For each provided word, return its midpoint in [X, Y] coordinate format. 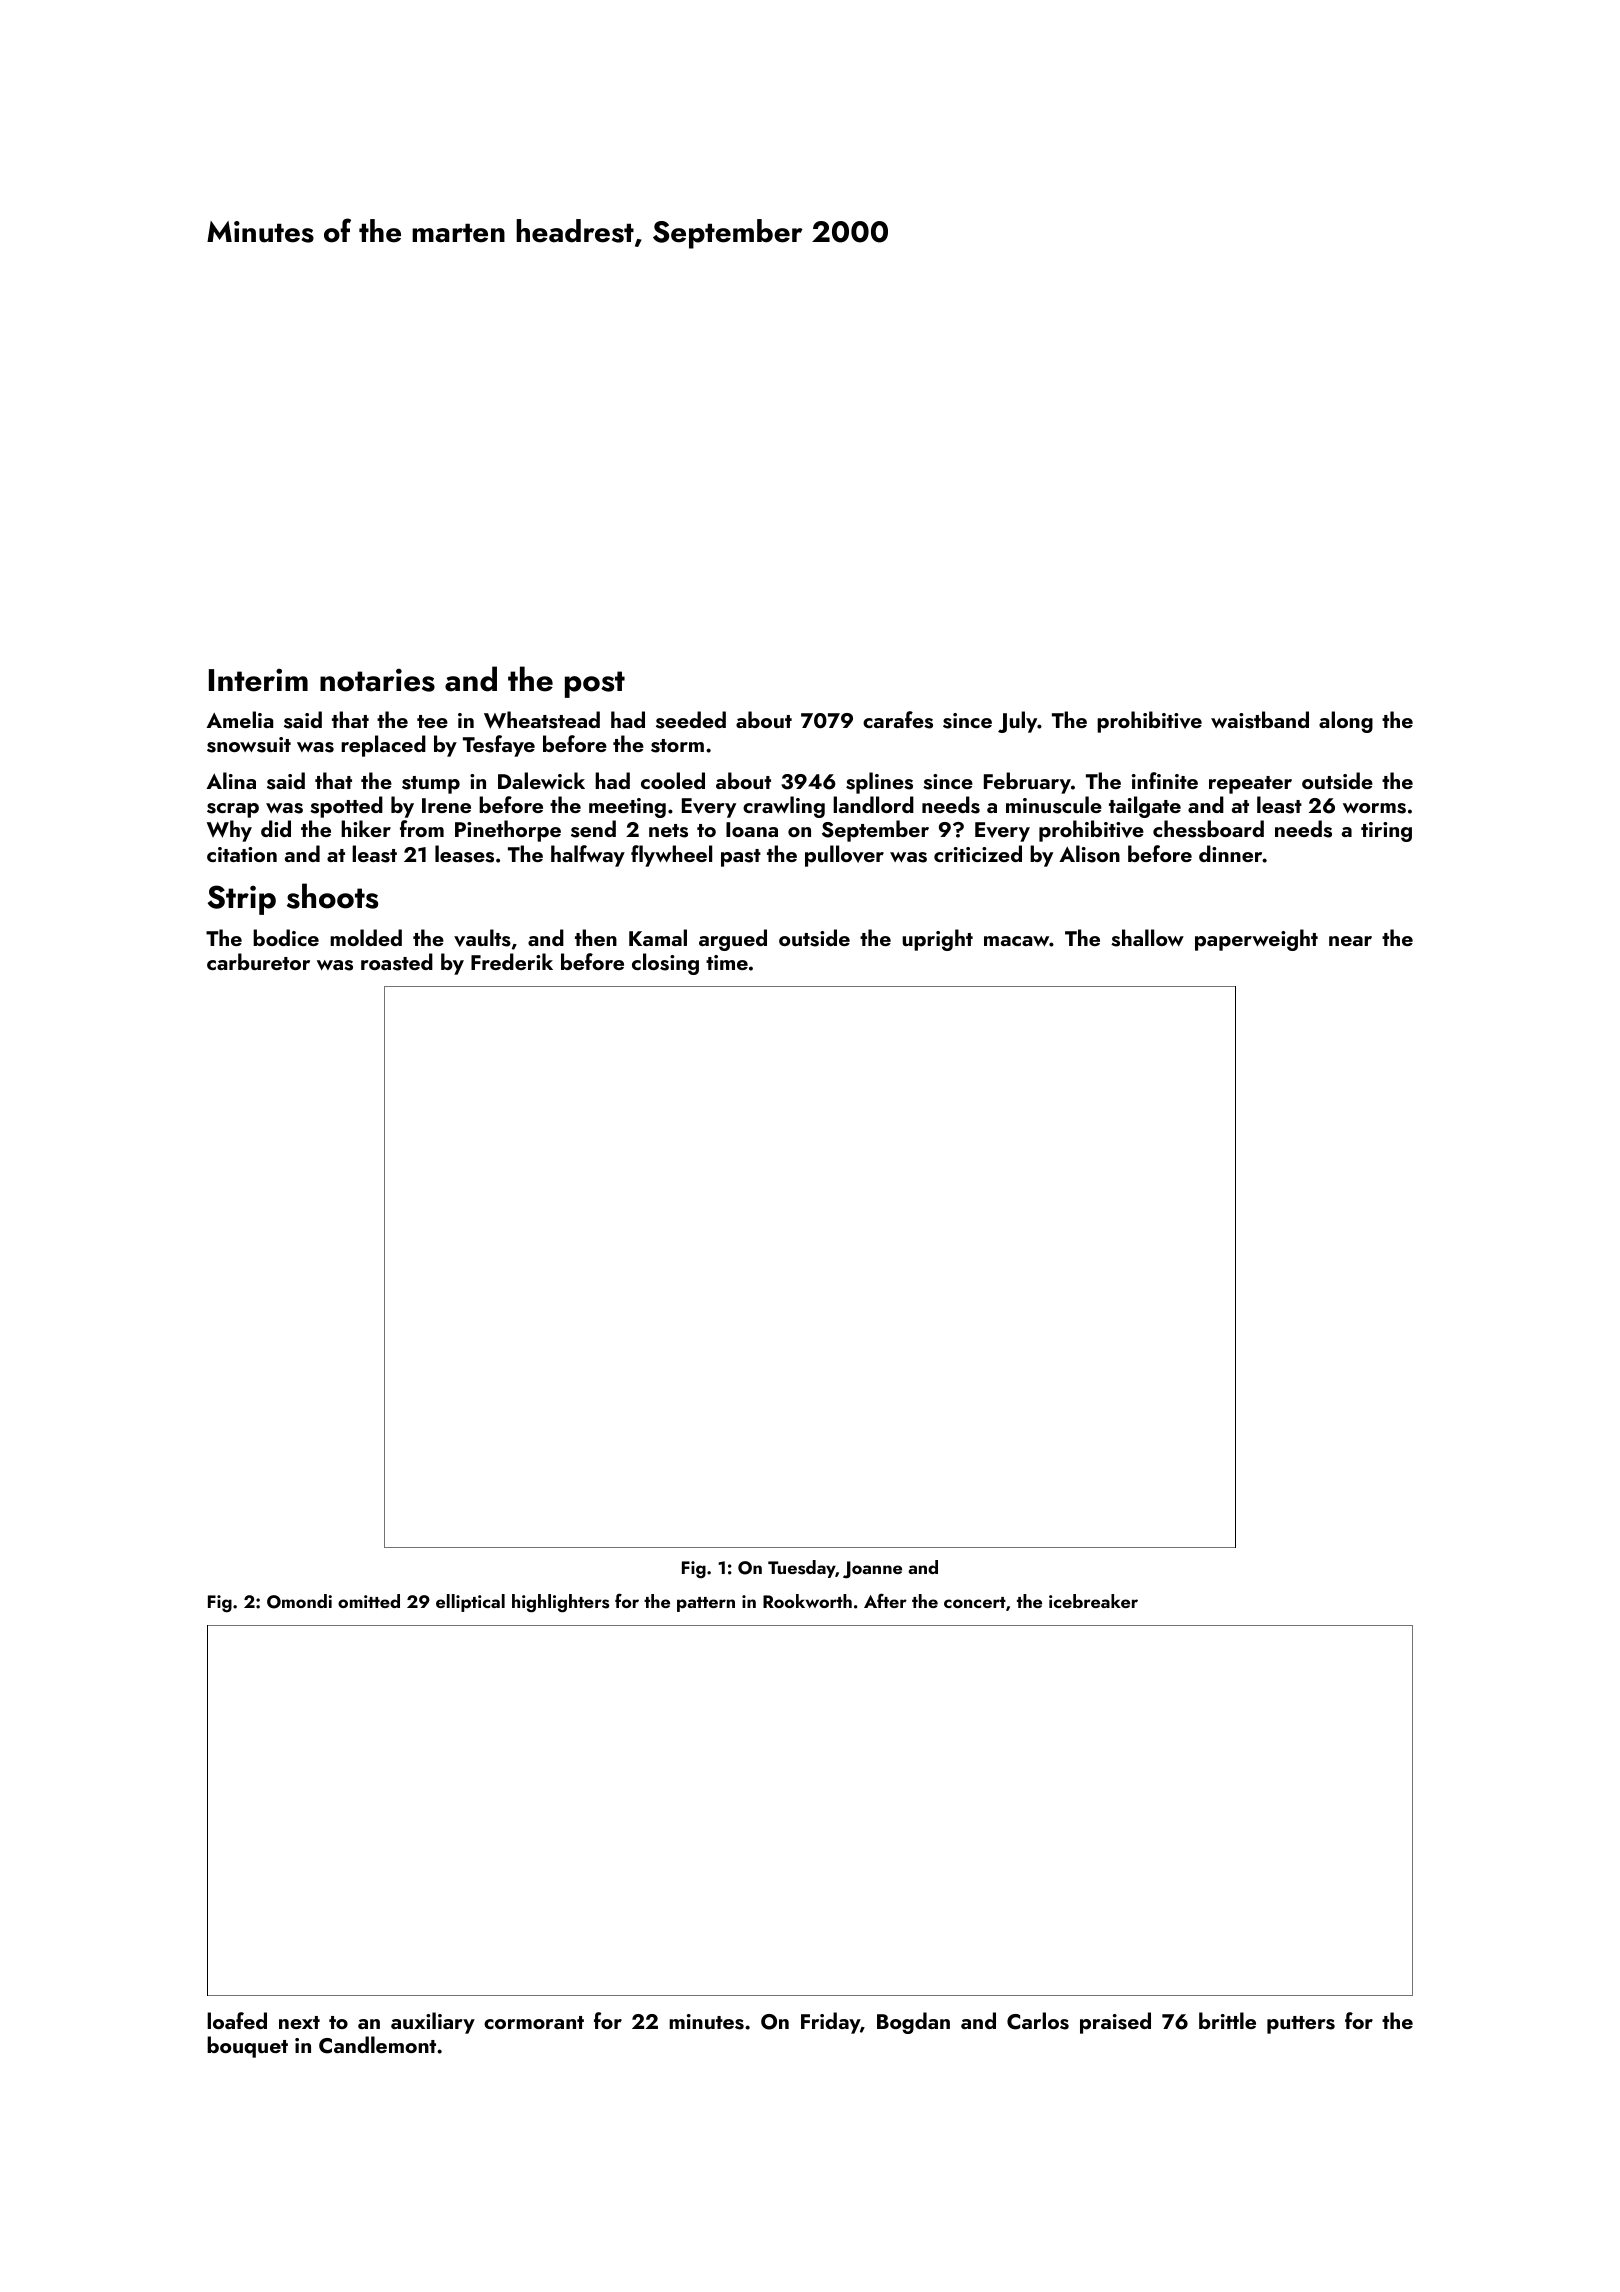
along [1346, 722]
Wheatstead [542, 720]
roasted [397, 962]
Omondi [299, 1601]
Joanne [872, 1570]
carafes [898, 720]
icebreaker [1093, 1601]
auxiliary [433, 2023]
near [1350, 941]
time [727, 962]
